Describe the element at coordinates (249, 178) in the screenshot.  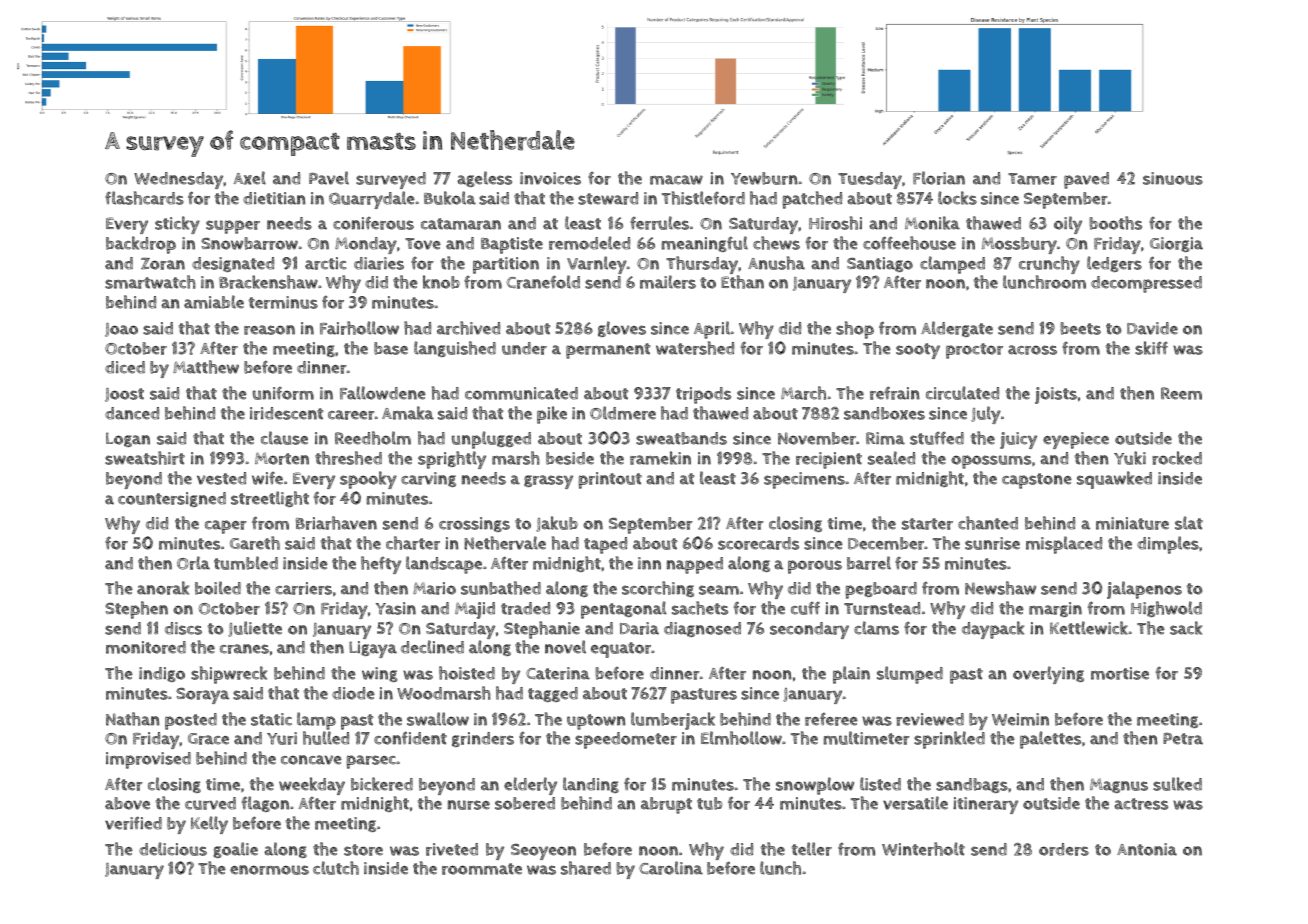
I see `Axel` at that location.
